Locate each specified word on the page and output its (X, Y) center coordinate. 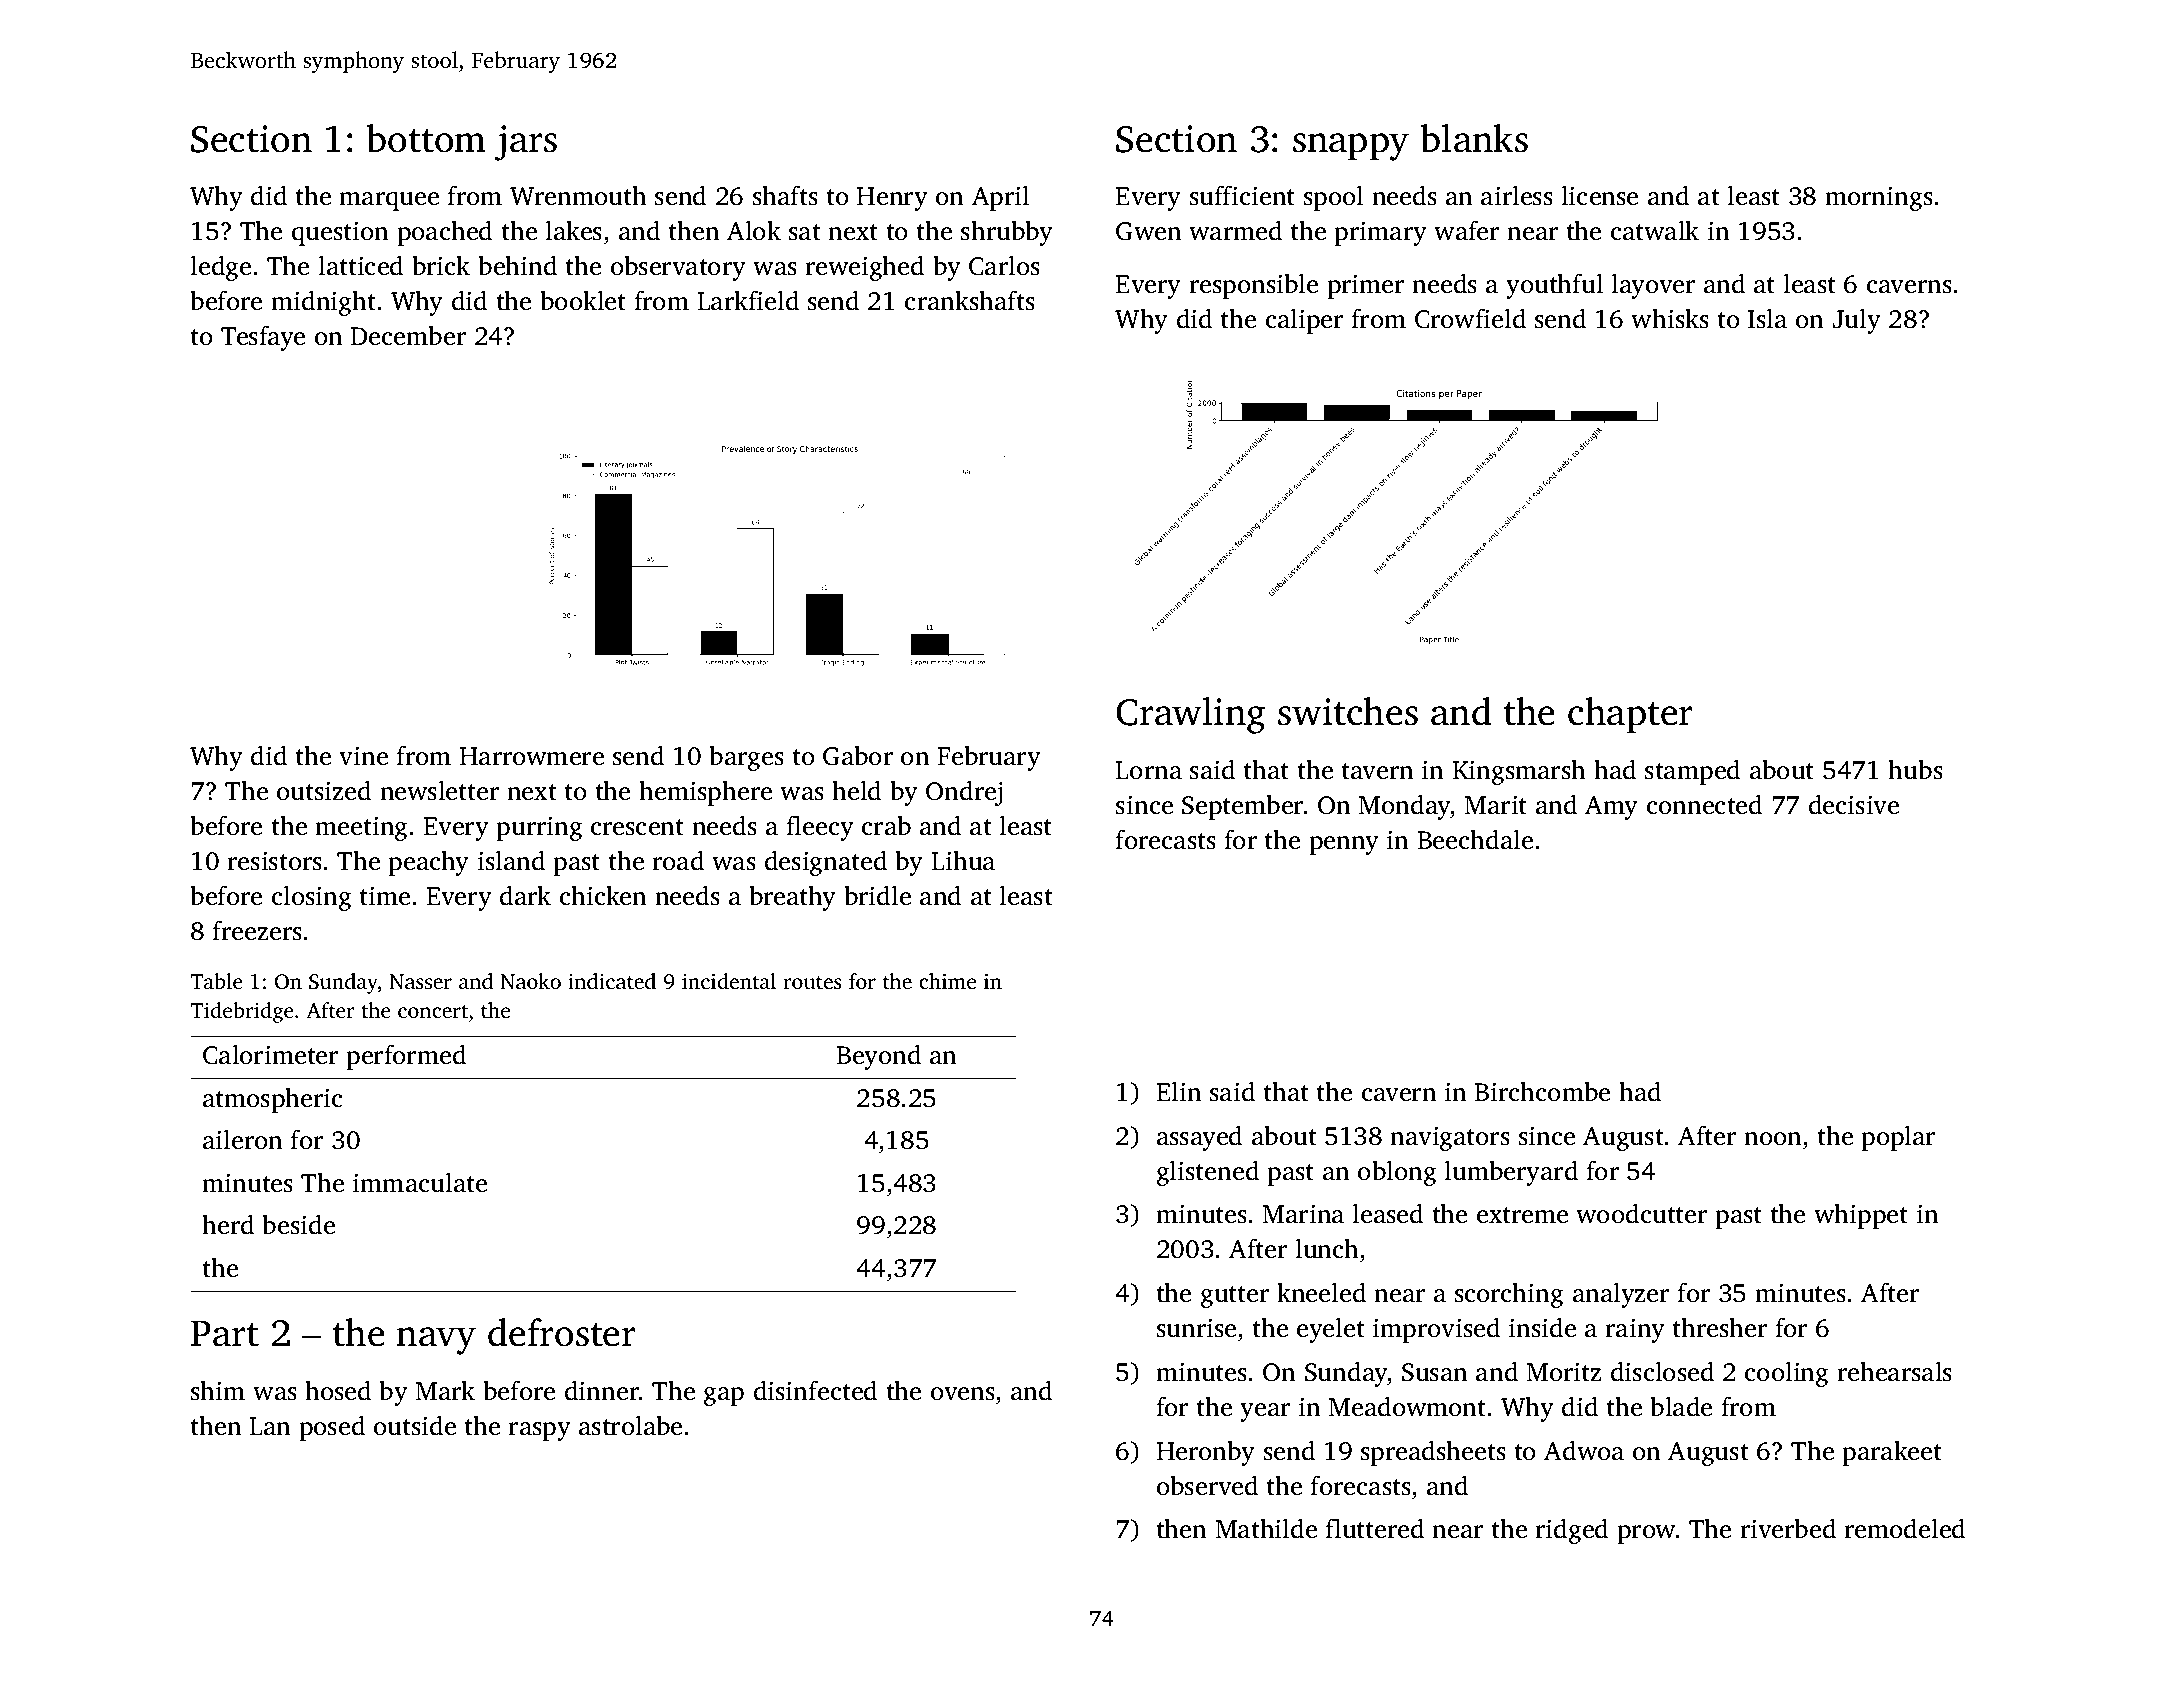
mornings (1879, 198)
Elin (1179, 1091)
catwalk (1655, 231)
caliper (1304, 321)
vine (363, 756)
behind (517, 266)
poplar (1898, 1138)
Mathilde (1266, 1529)
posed (332, 1428)
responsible (1253, 286)
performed (406, 1057)
